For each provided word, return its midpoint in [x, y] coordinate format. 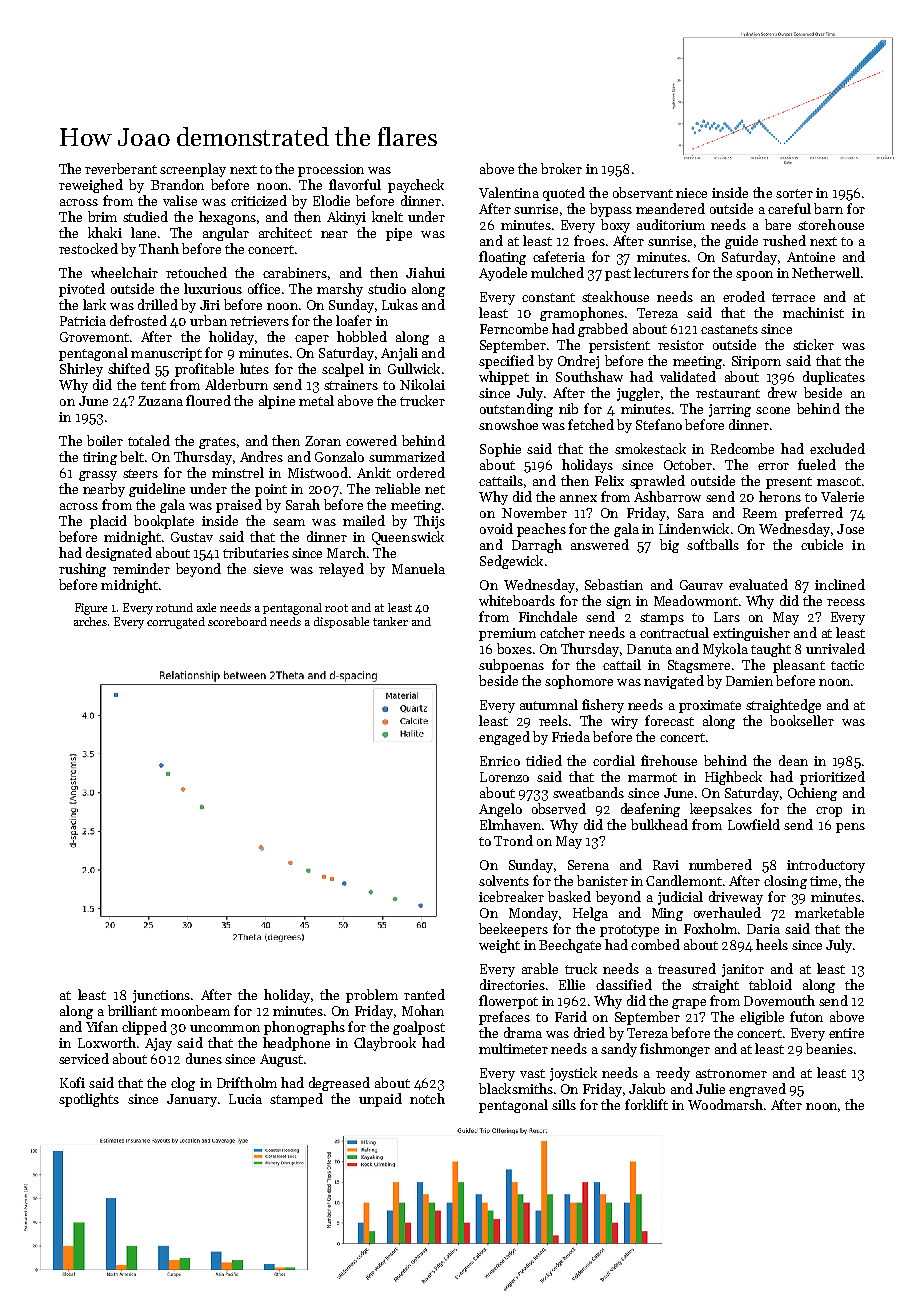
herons [780, 496]
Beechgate [570, 946]
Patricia [83, 321]
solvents [504, 880]
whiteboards [517, 600]
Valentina [509, 192]
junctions [161, 996]
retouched [196, 272]
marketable [829, 912]
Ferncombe [514, 328]
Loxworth [107, 1042]
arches [90, 621]
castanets [729, 329]
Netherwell [826, 272]
